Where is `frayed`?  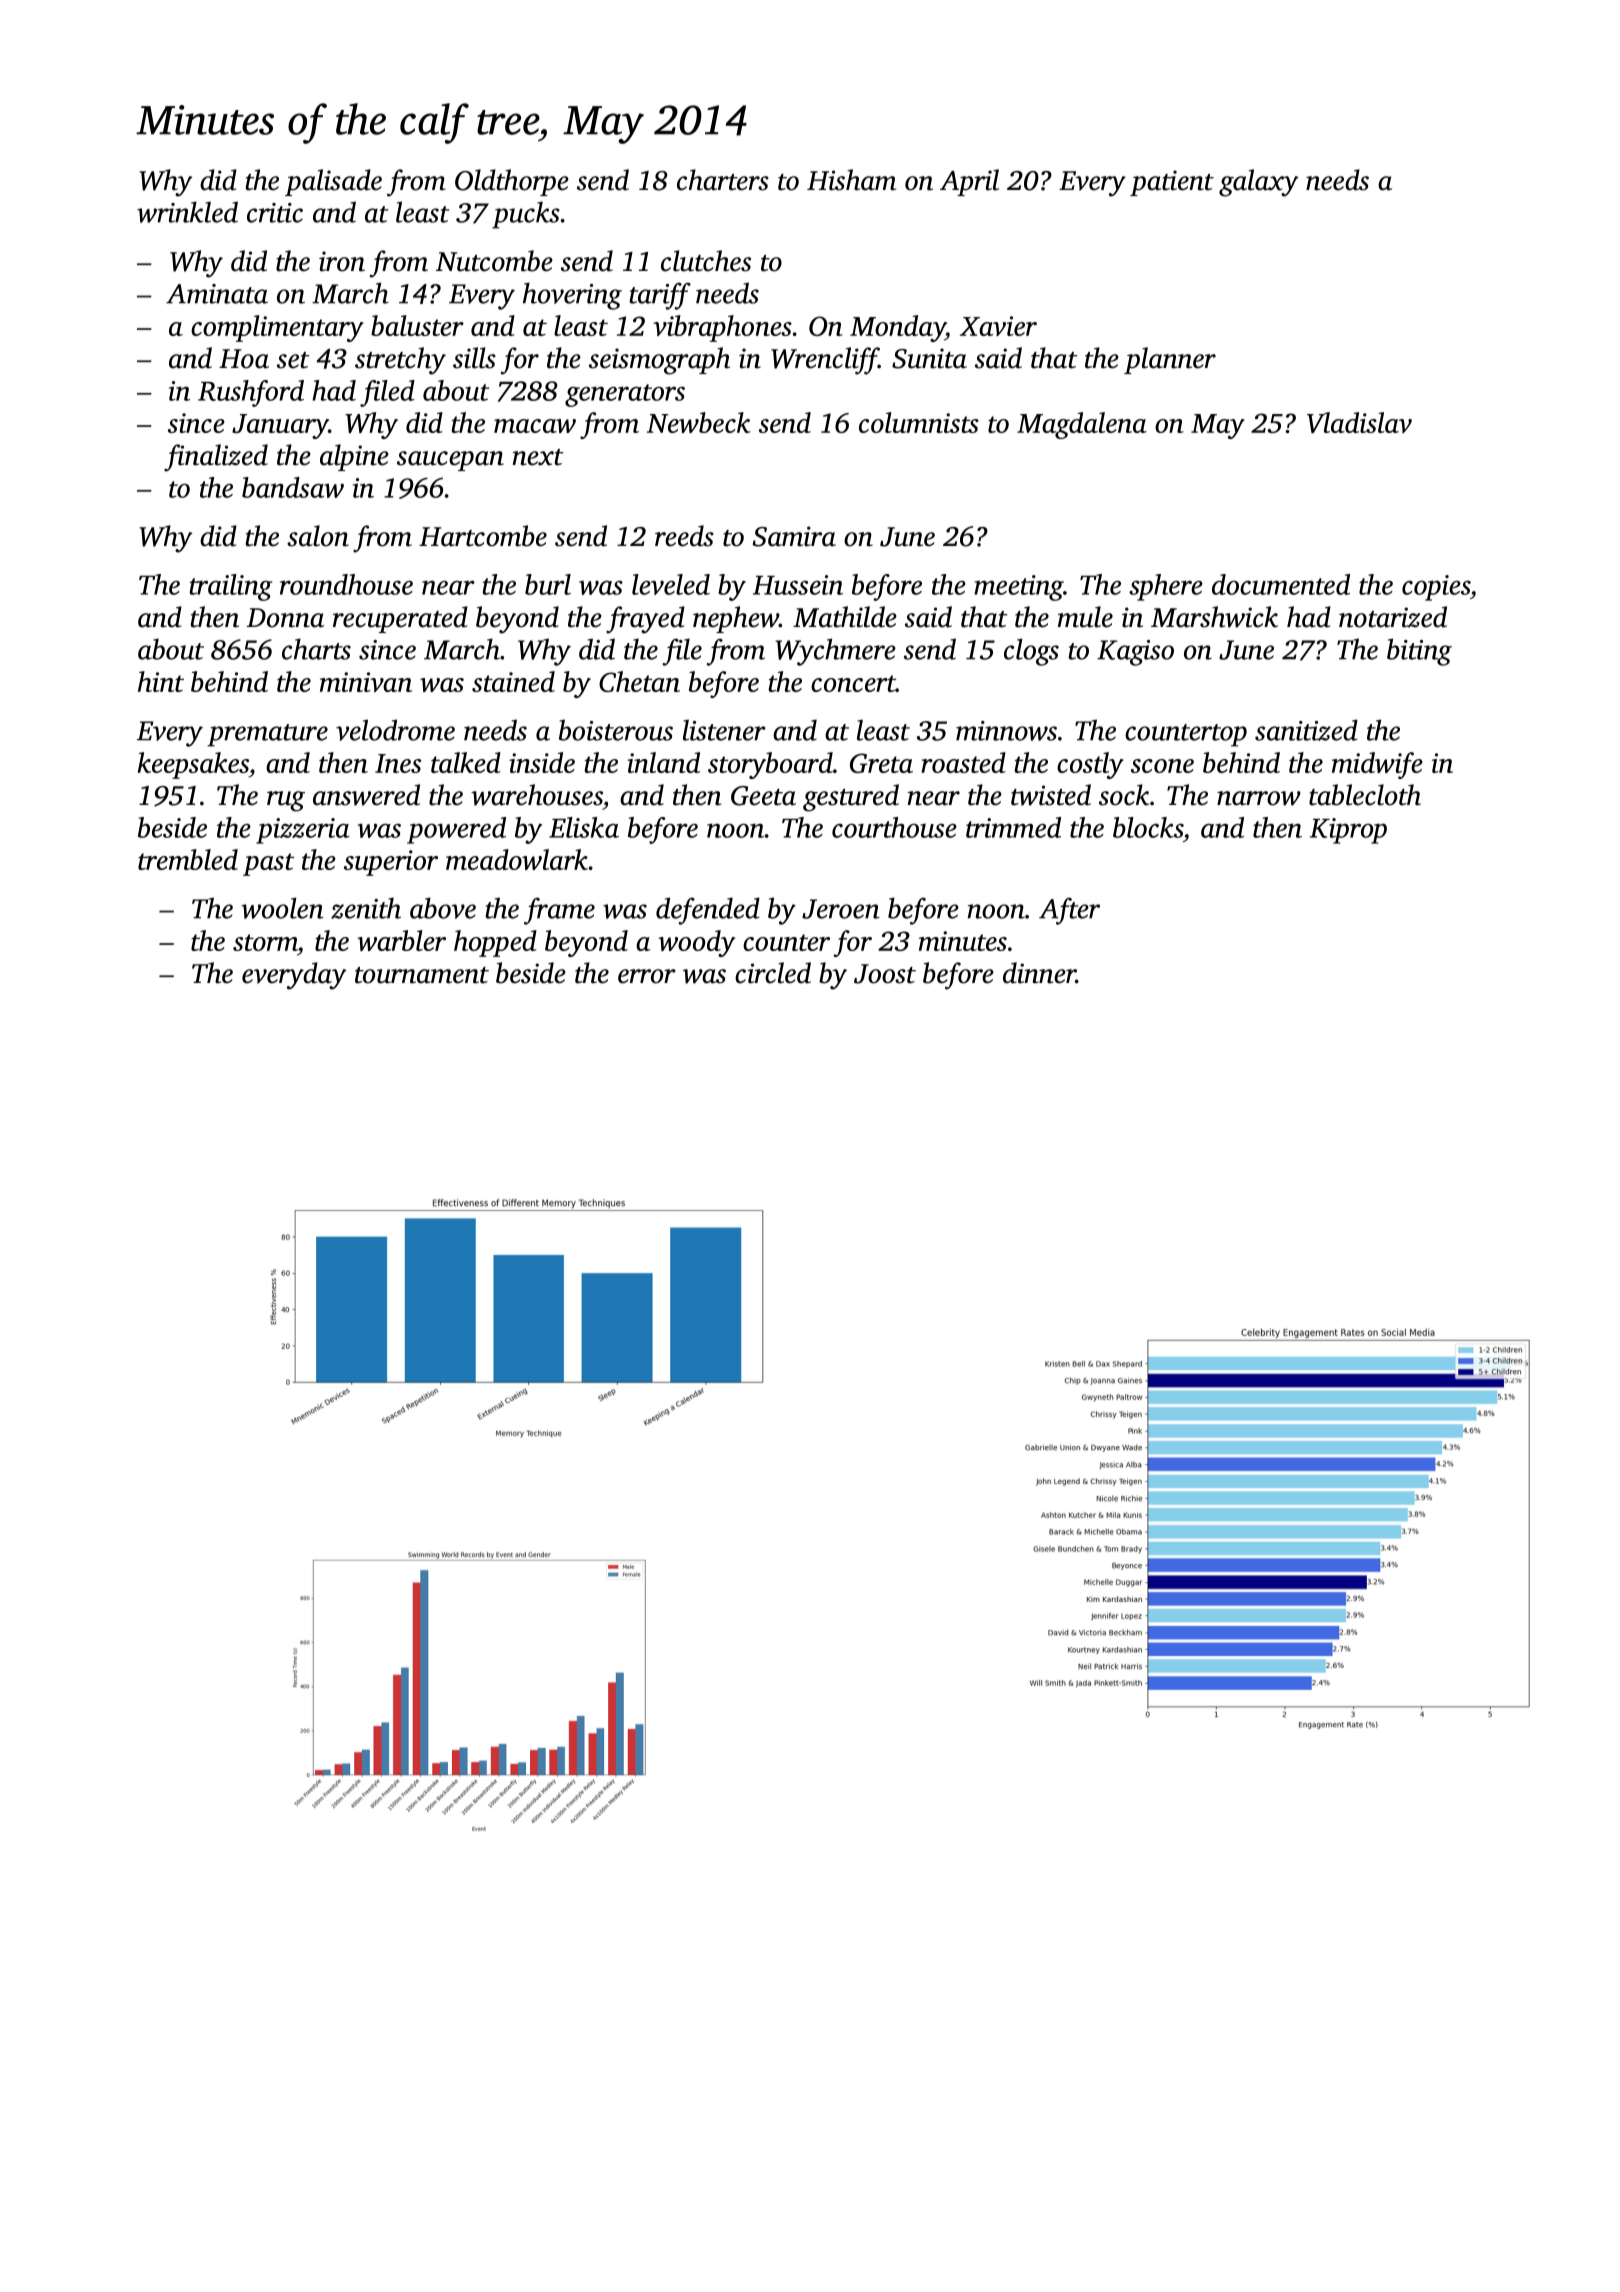
frayed is located at coordinates (645, 620).
